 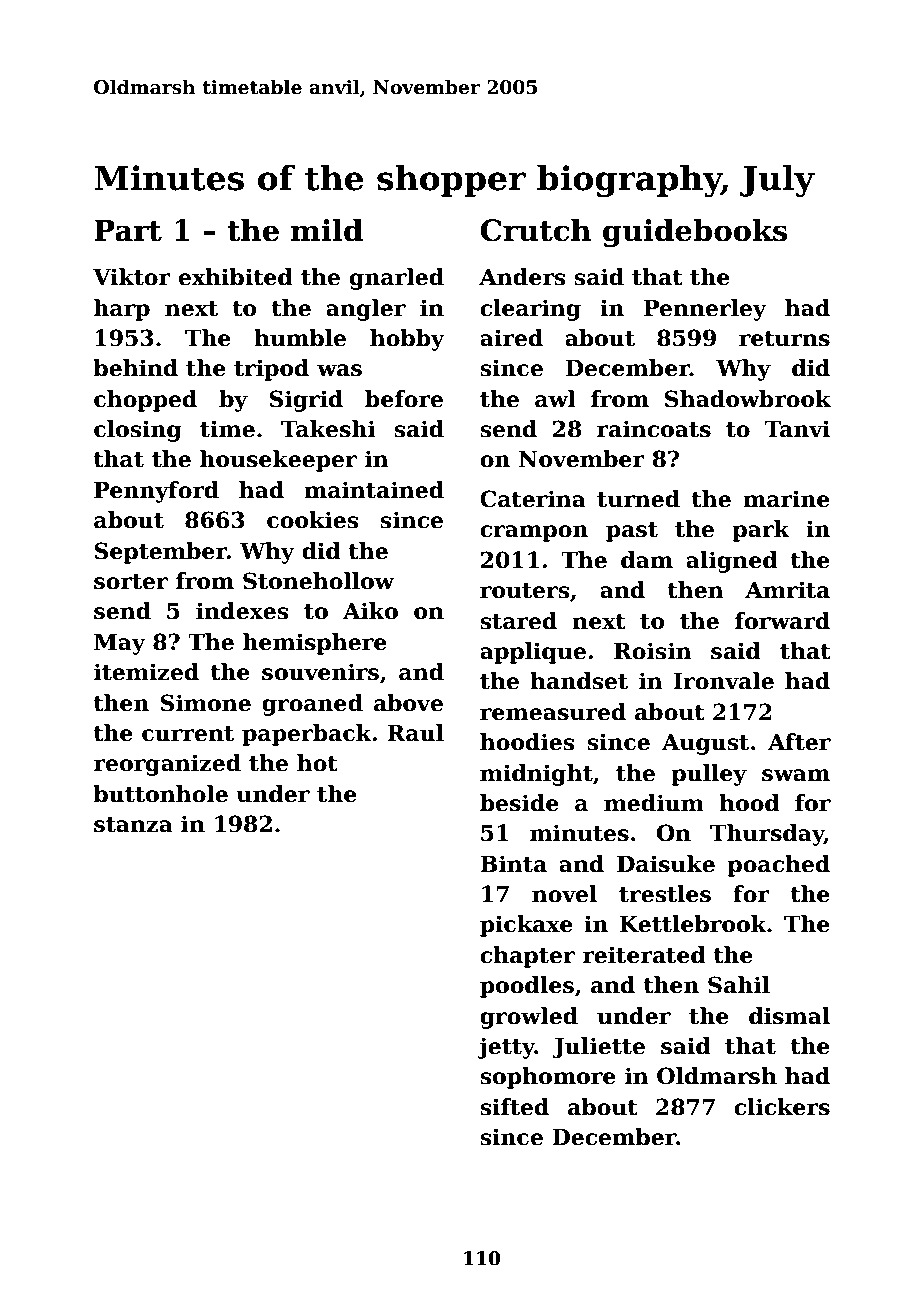 What do you see at coordinates (514, 1107) in the screenshot?
I see `sifted` at bounding box center [514, 1107].
